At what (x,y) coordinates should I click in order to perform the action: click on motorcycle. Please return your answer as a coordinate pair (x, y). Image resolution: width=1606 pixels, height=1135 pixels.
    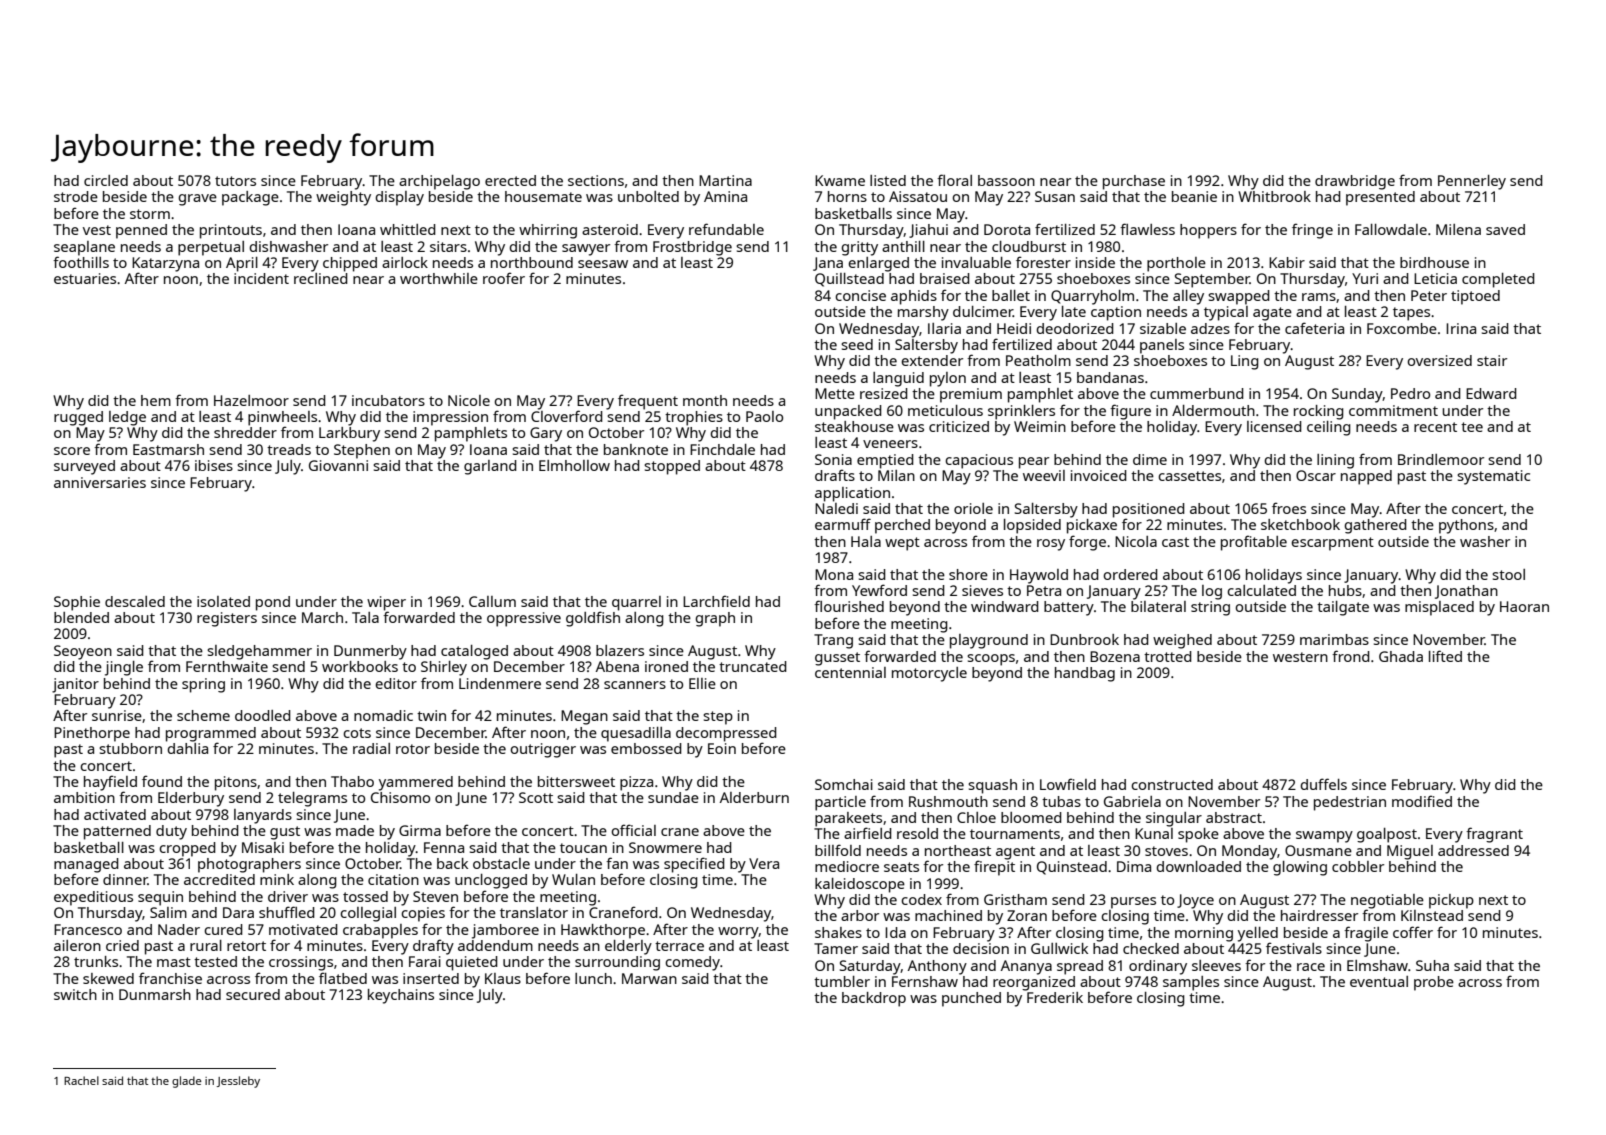
    Looking at the image, I should click on (929, 674).
